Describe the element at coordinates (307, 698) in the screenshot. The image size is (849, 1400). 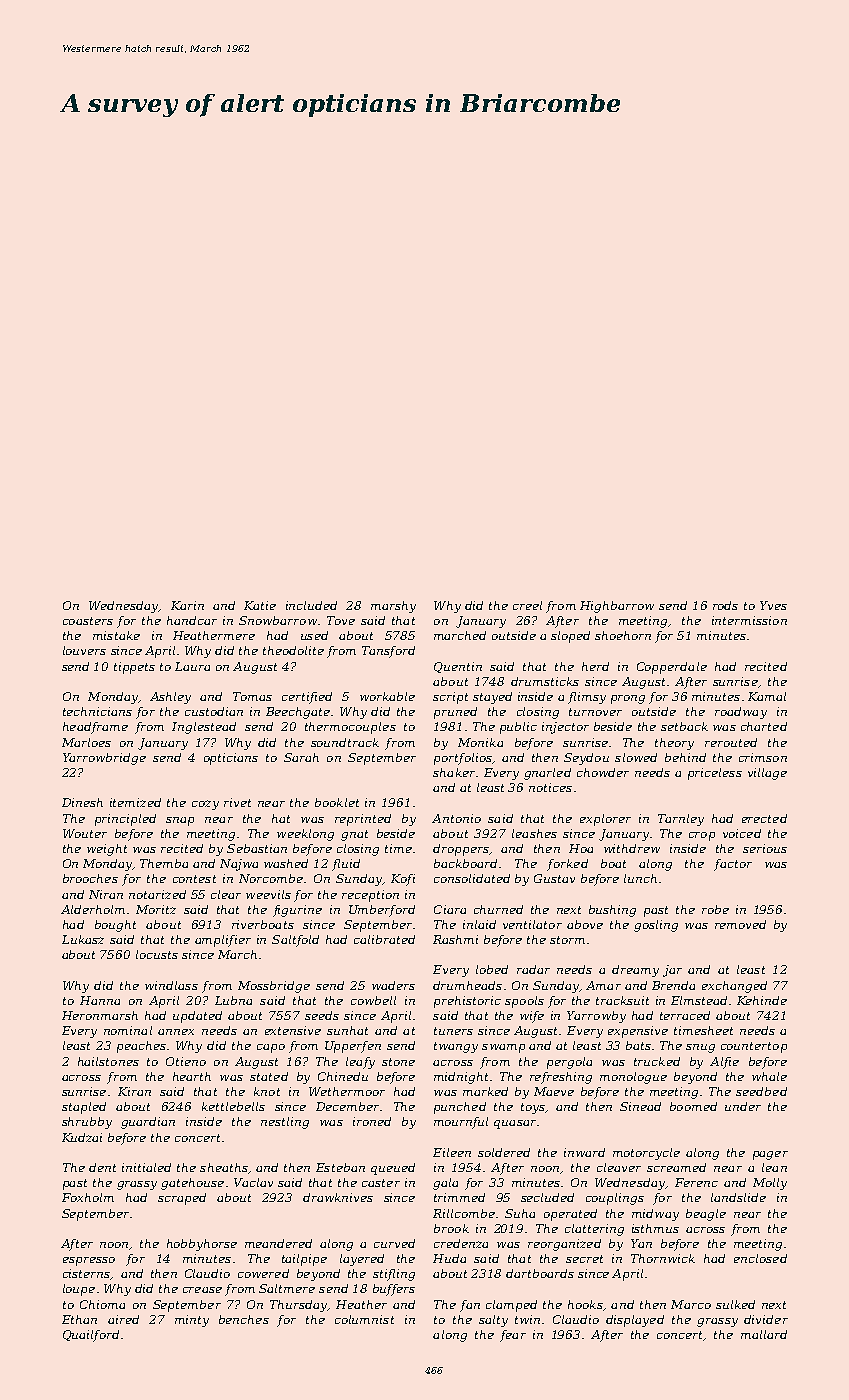
I see `certified` at that location.
